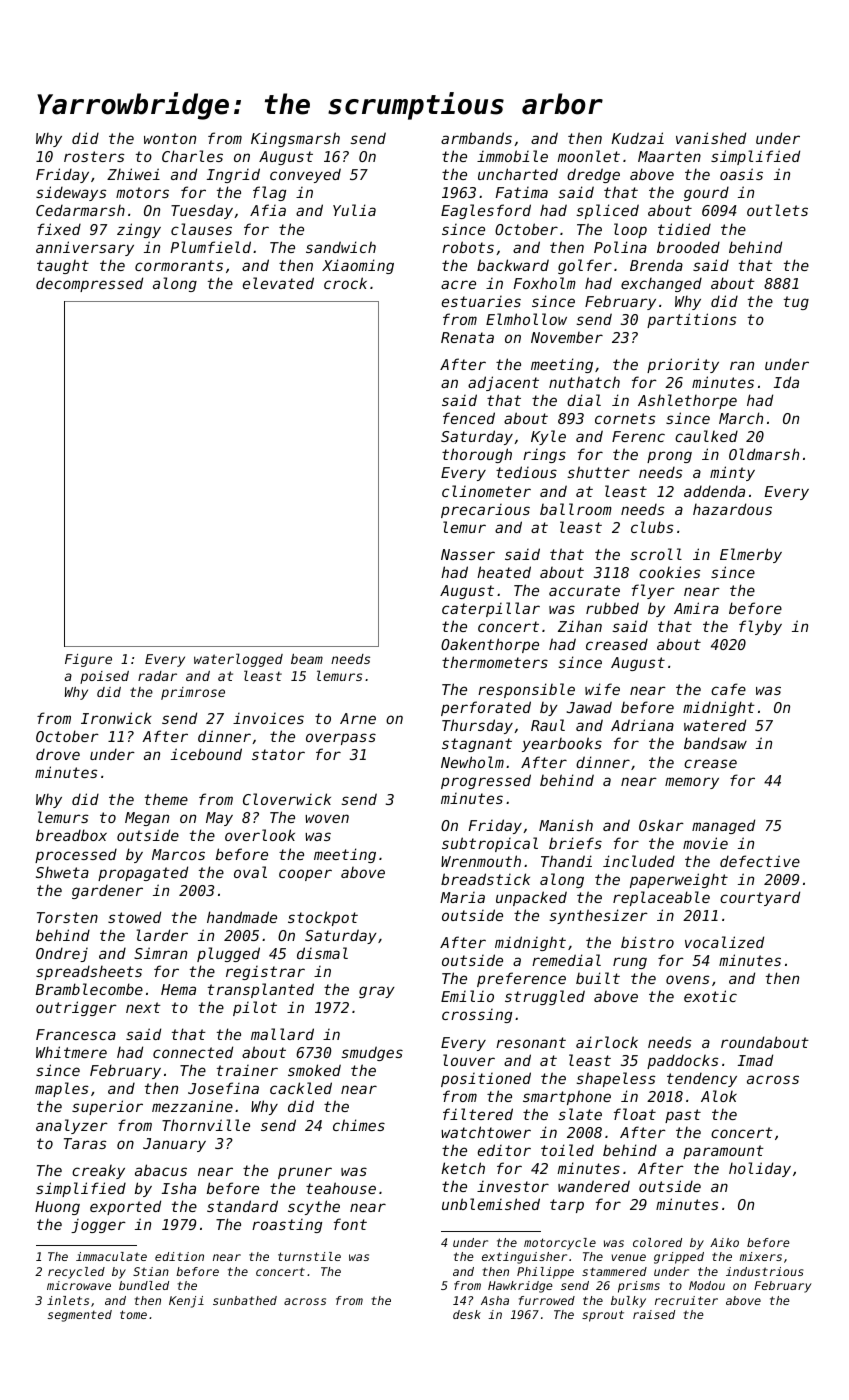 The image size is (849, 1400). Describe the element at coordinates (278, 754) in the document. I see `stator` at that location.
